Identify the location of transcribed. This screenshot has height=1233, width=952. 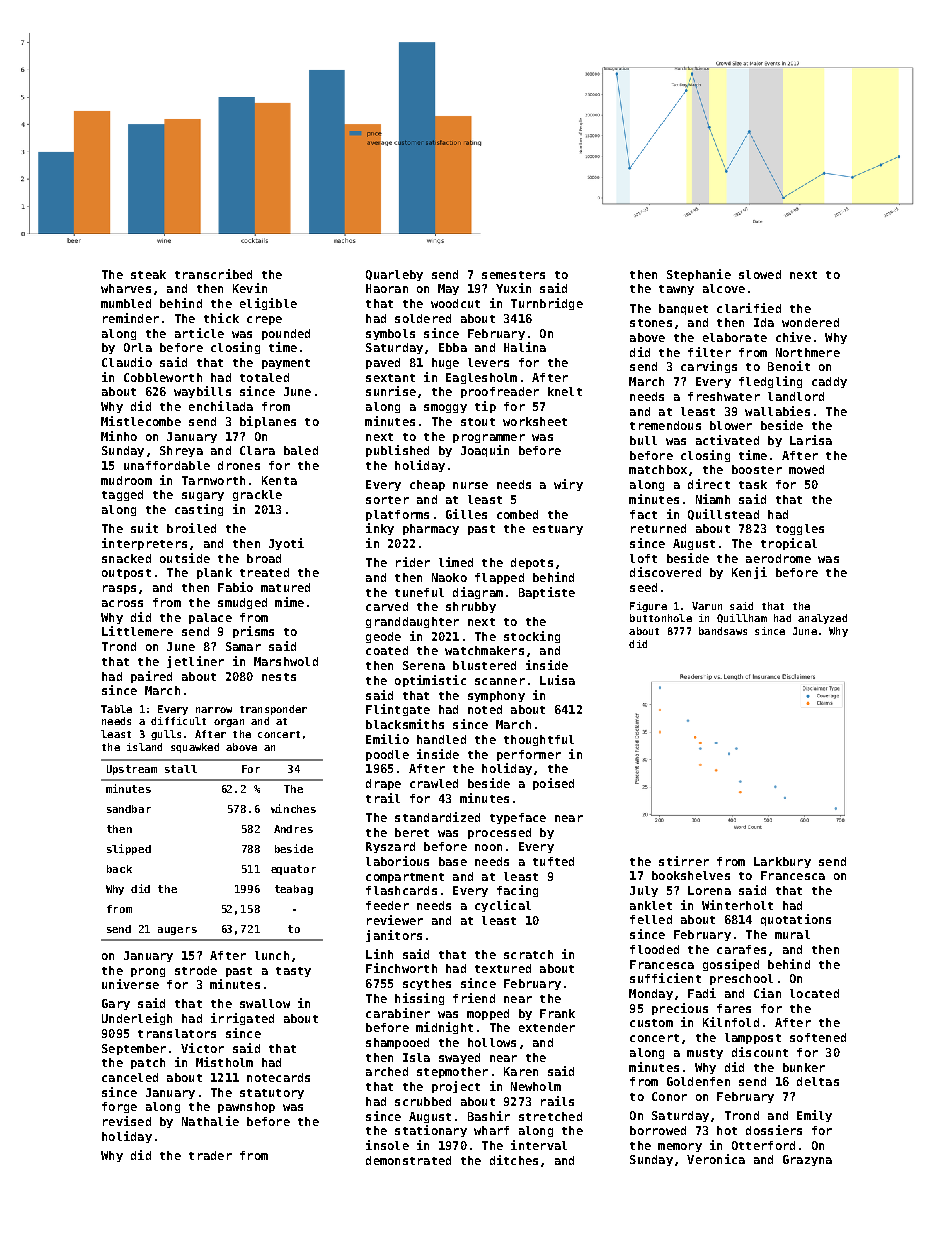
(213, 274).
